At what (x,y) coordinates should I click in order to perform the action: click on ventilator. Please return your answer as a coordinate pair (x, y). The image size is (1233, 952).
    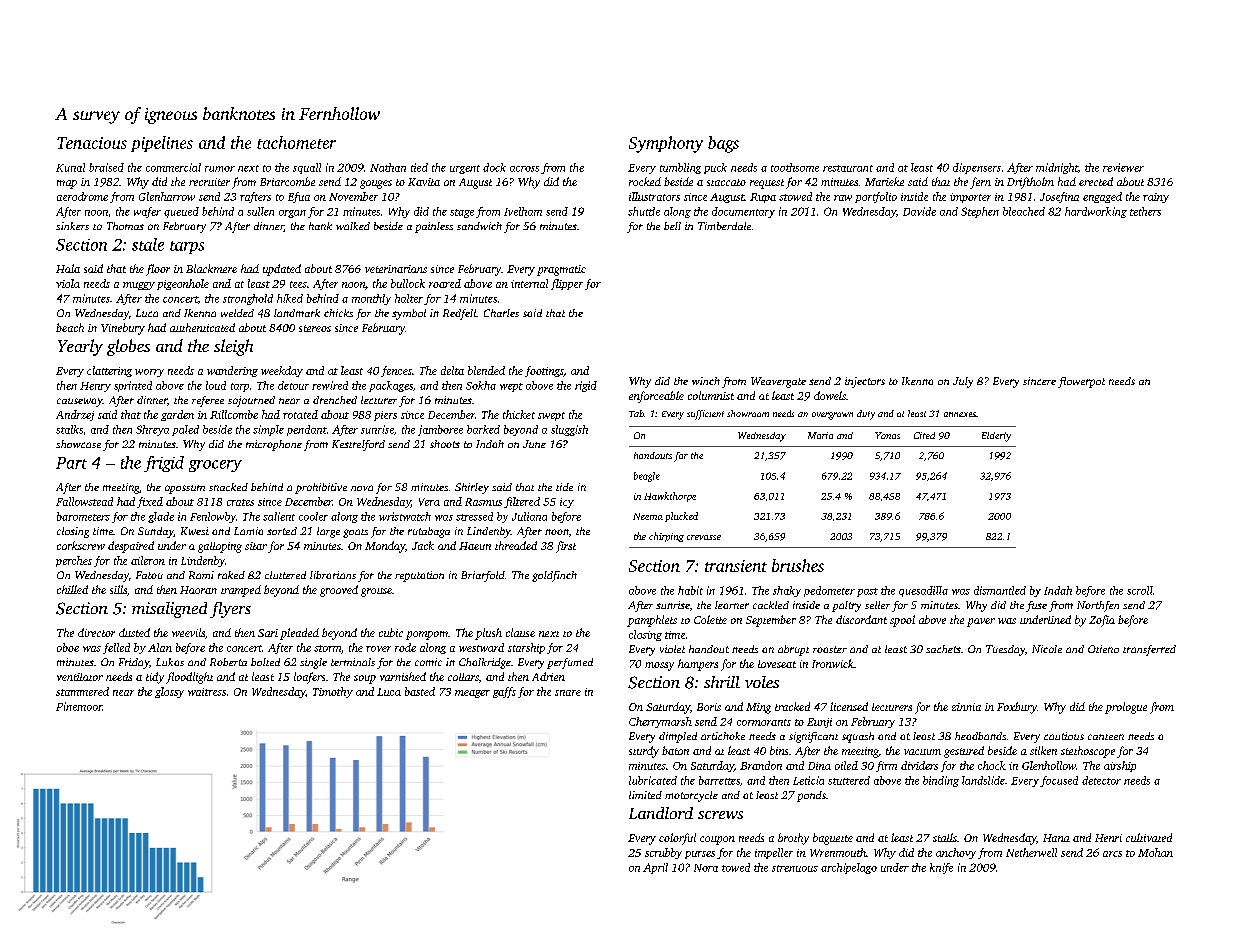
    Looking at the image, I should click on (80, 677).
